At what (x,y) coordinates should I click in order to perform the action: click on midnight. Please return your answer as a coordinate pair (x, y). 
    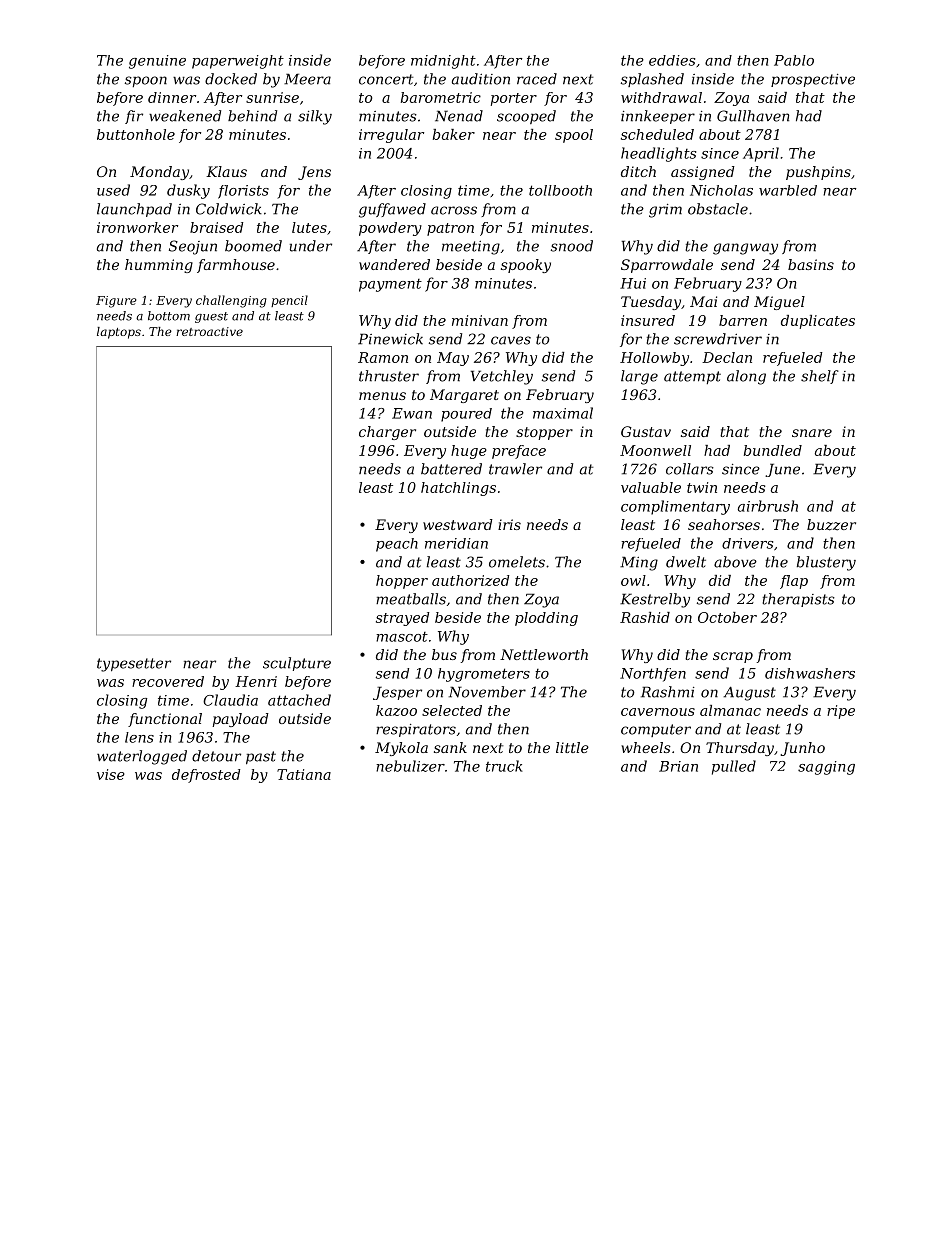
    Looking at the image, I should click on (443, 62).
